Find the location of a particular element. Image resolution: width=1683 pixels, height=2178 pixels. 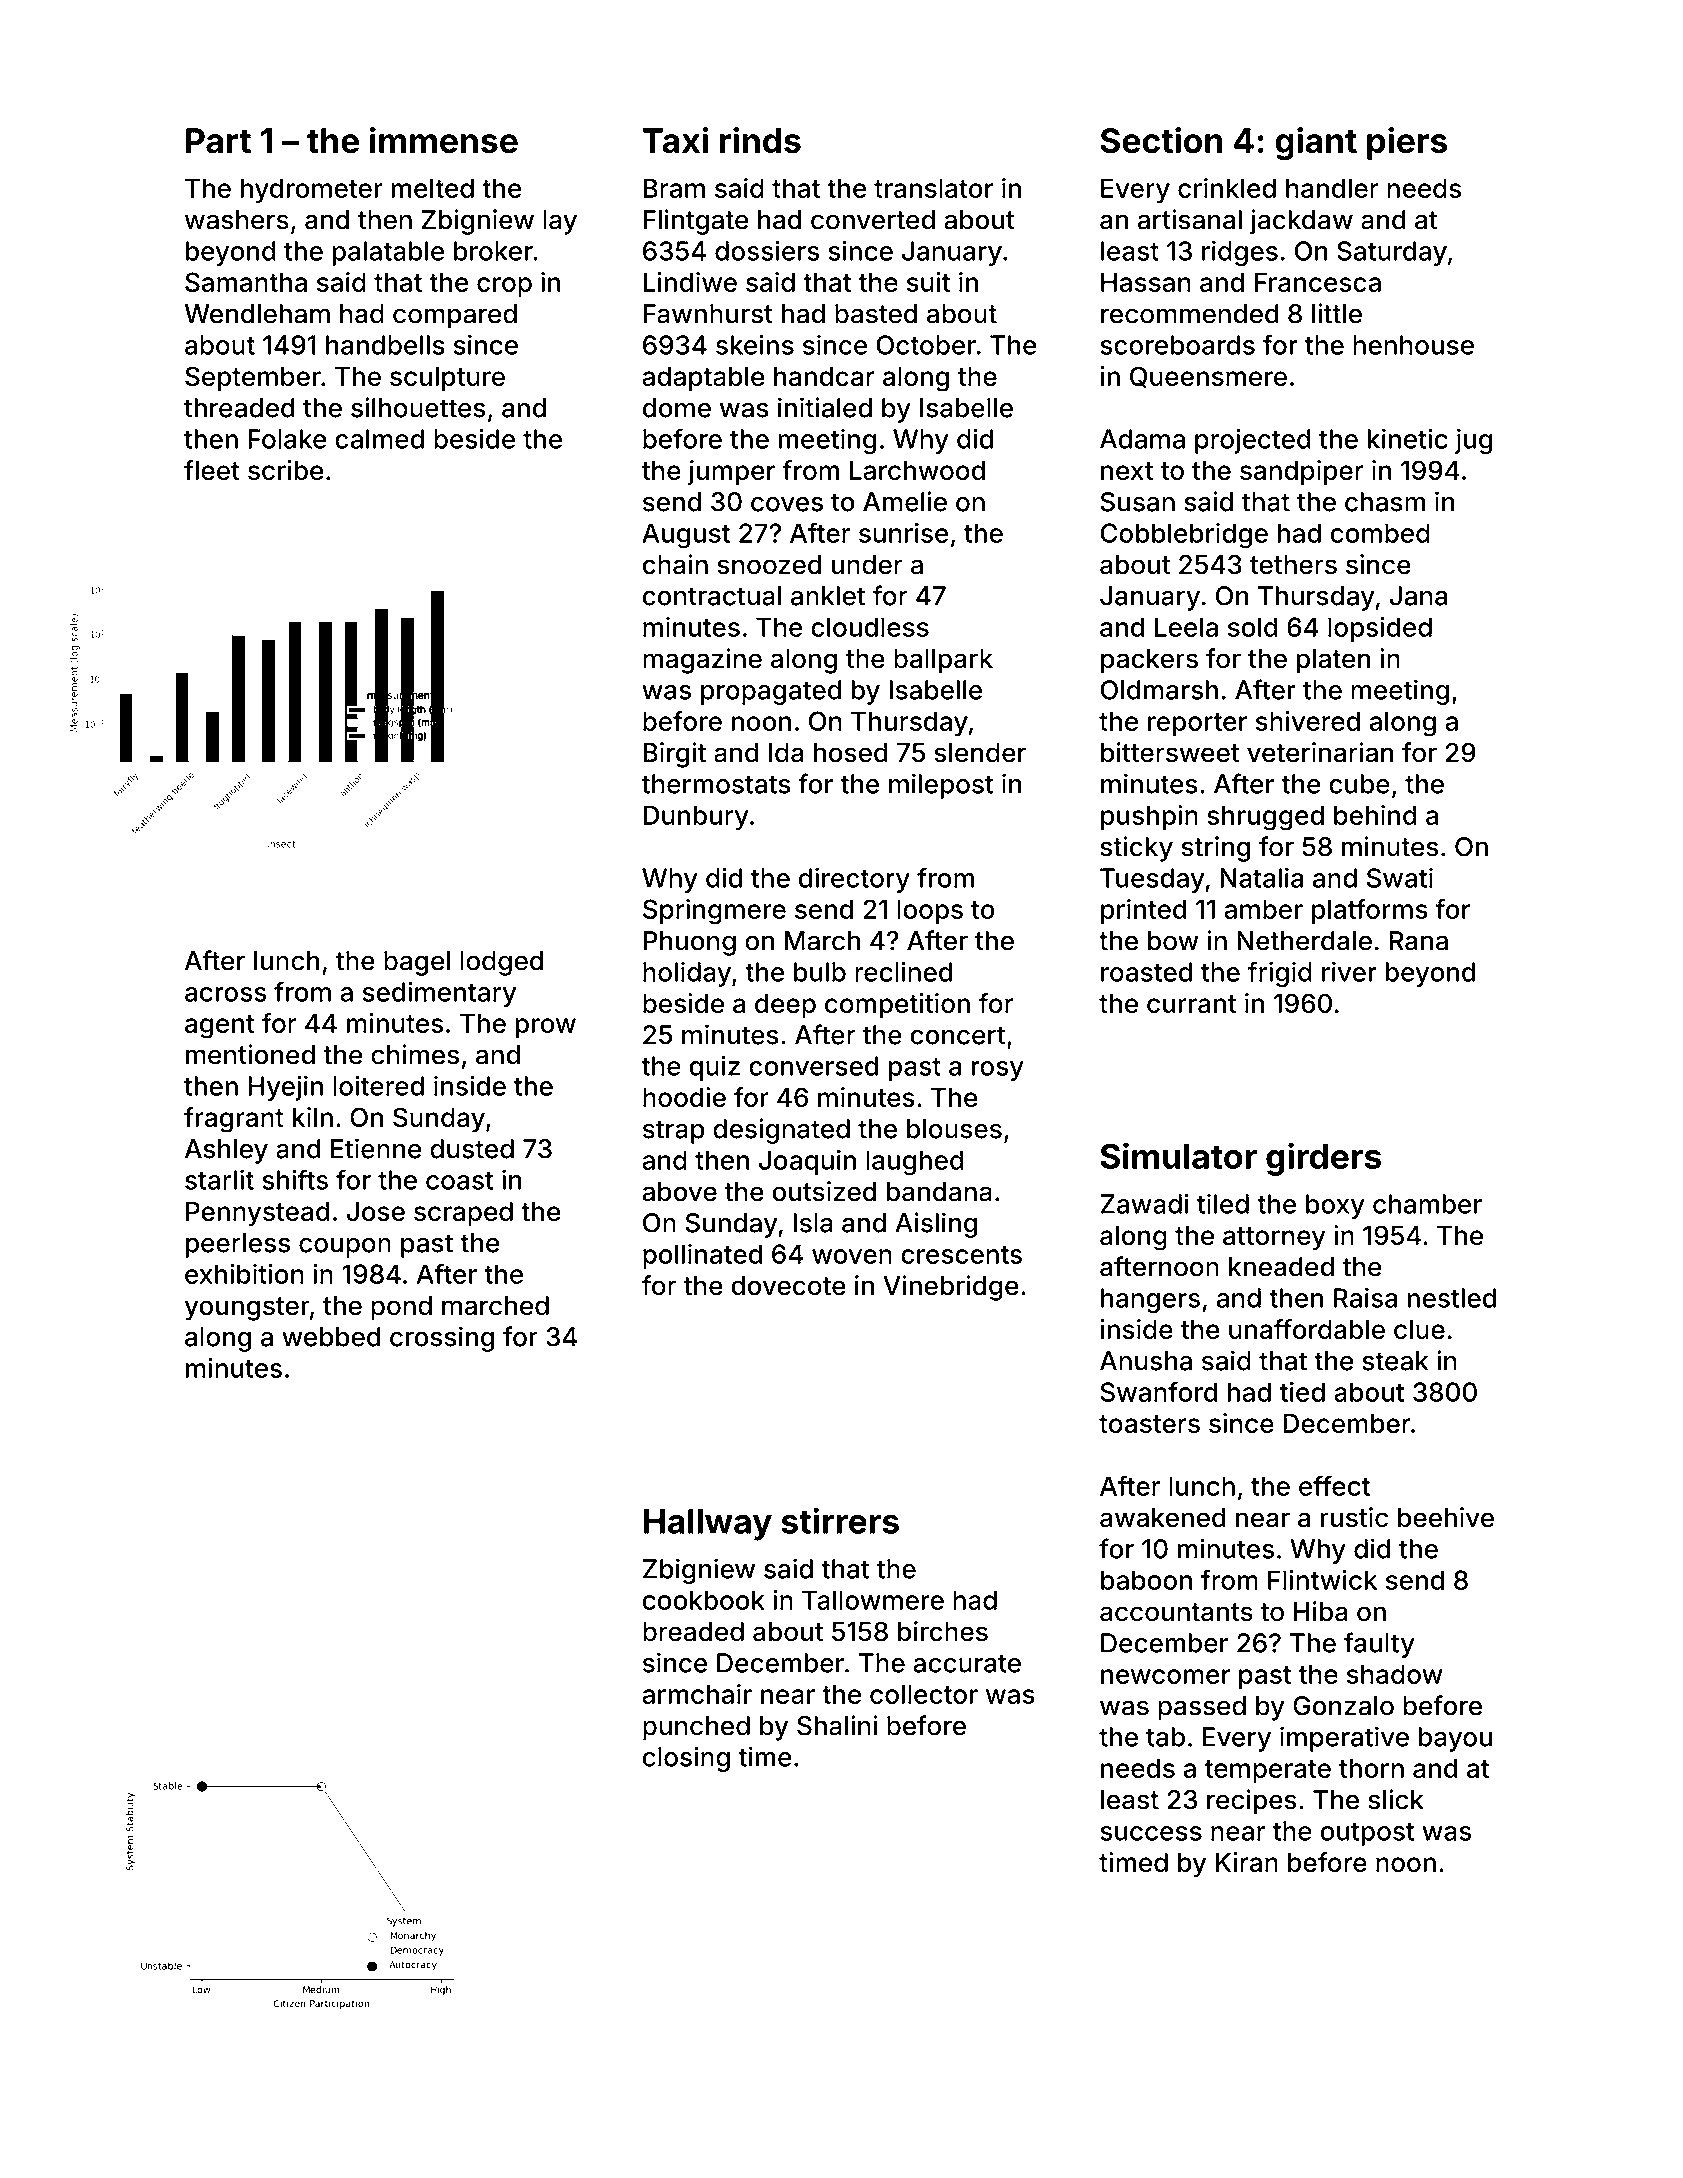

hydrometer is located at coordinates (312, 190).
